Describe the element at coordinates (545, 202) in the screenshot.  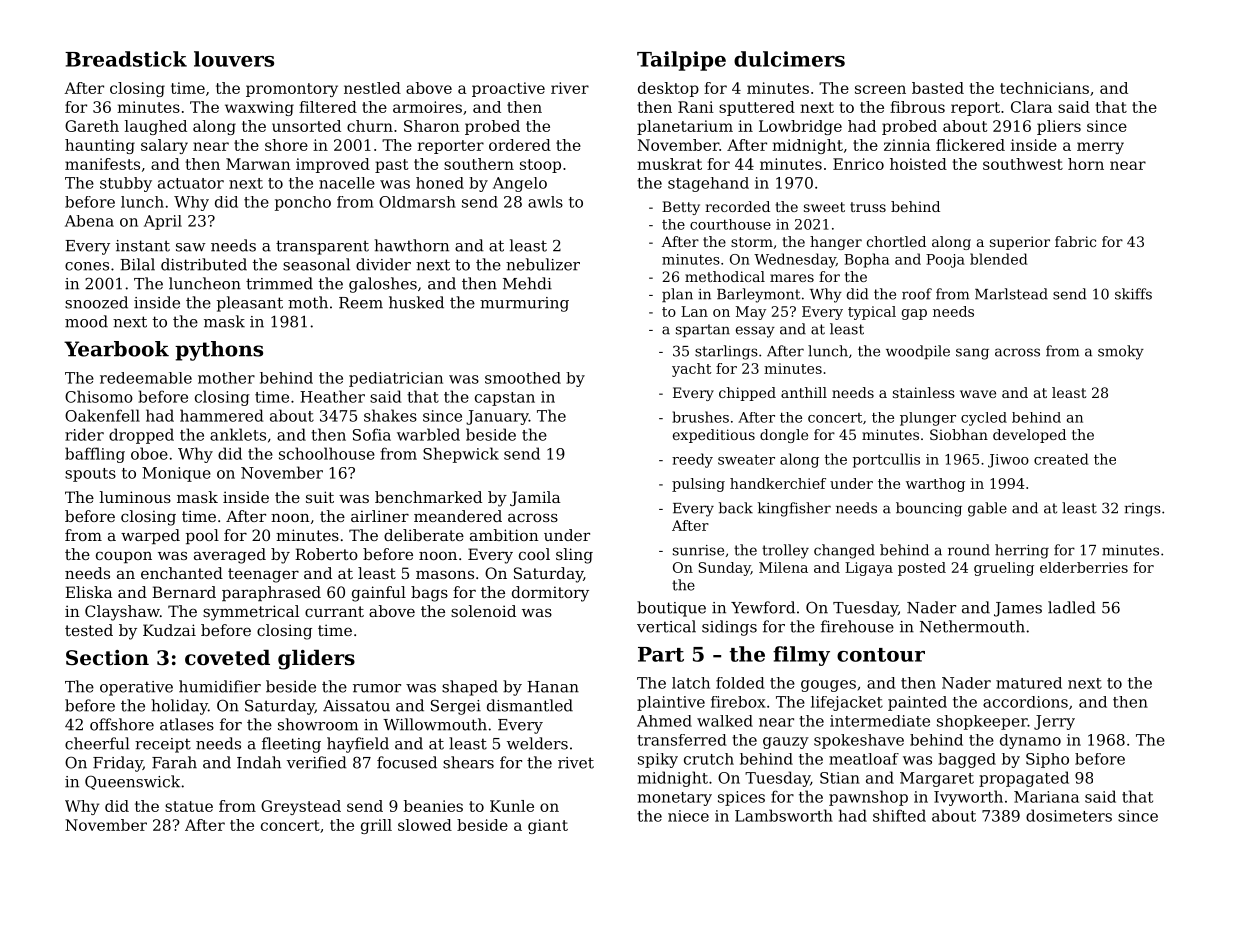
I see `awls` at that location.
